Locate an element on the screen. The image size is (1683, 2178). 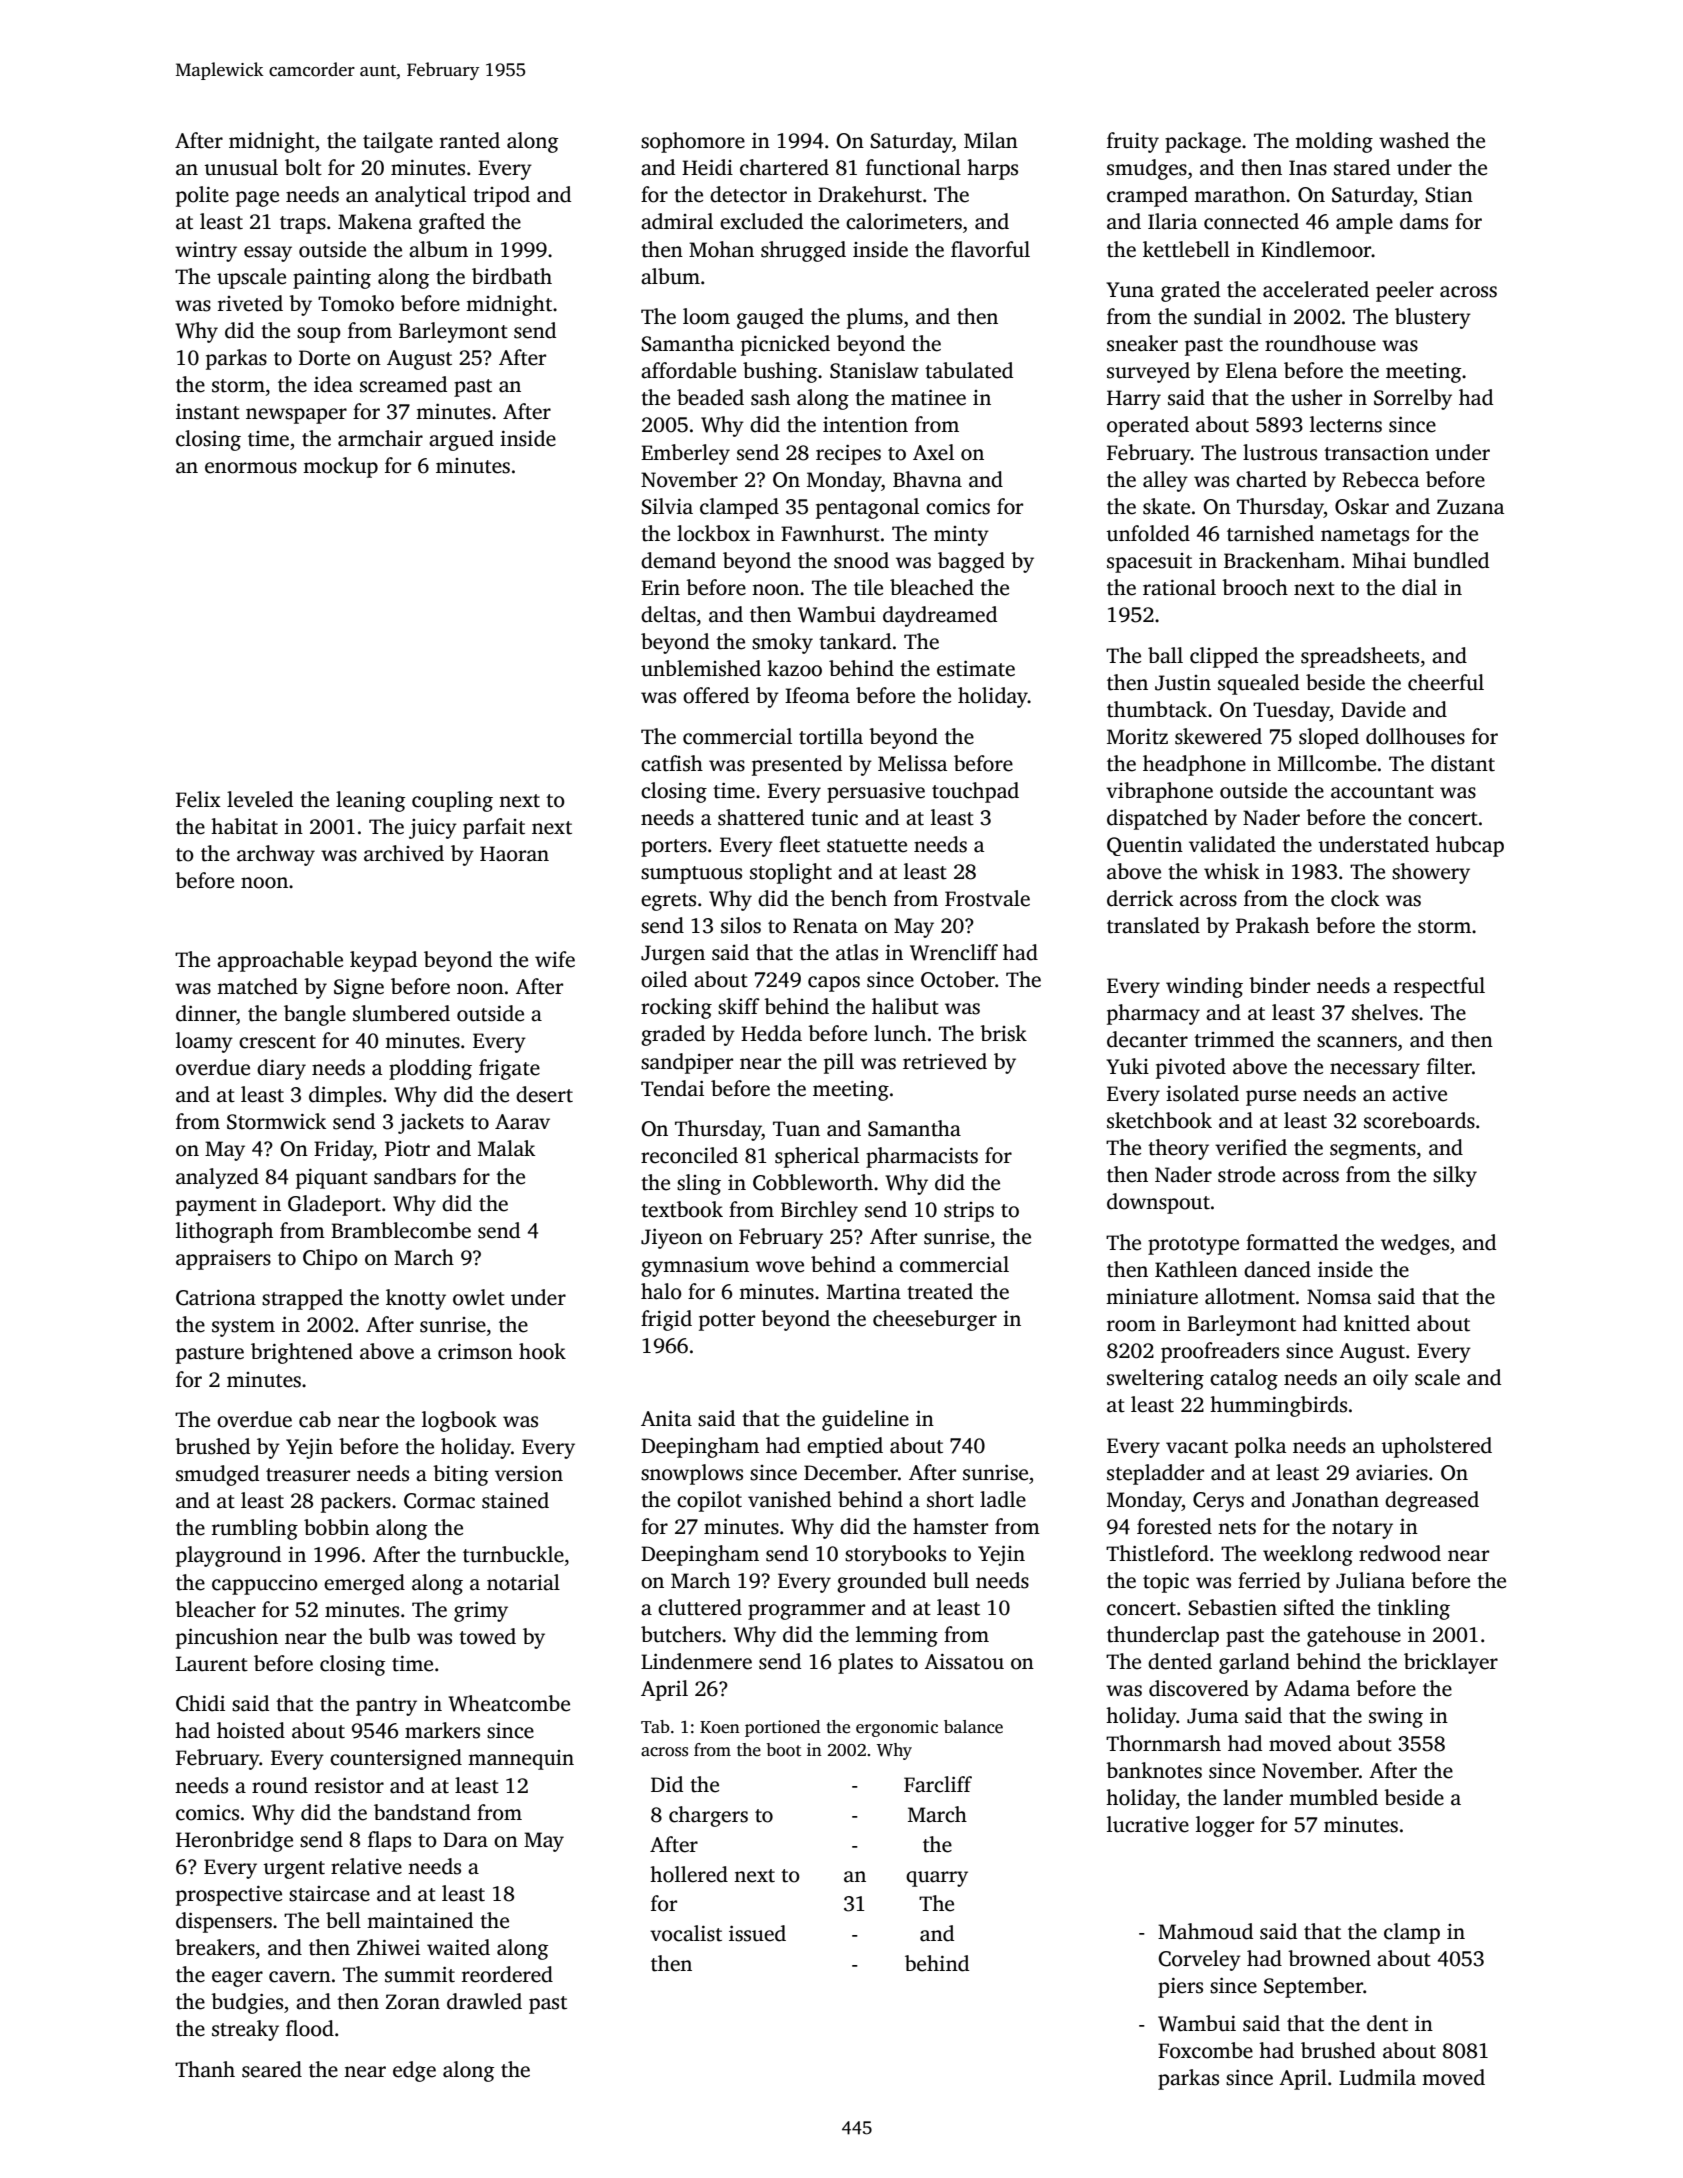
Heidi is located at coordinates (707, 167).
